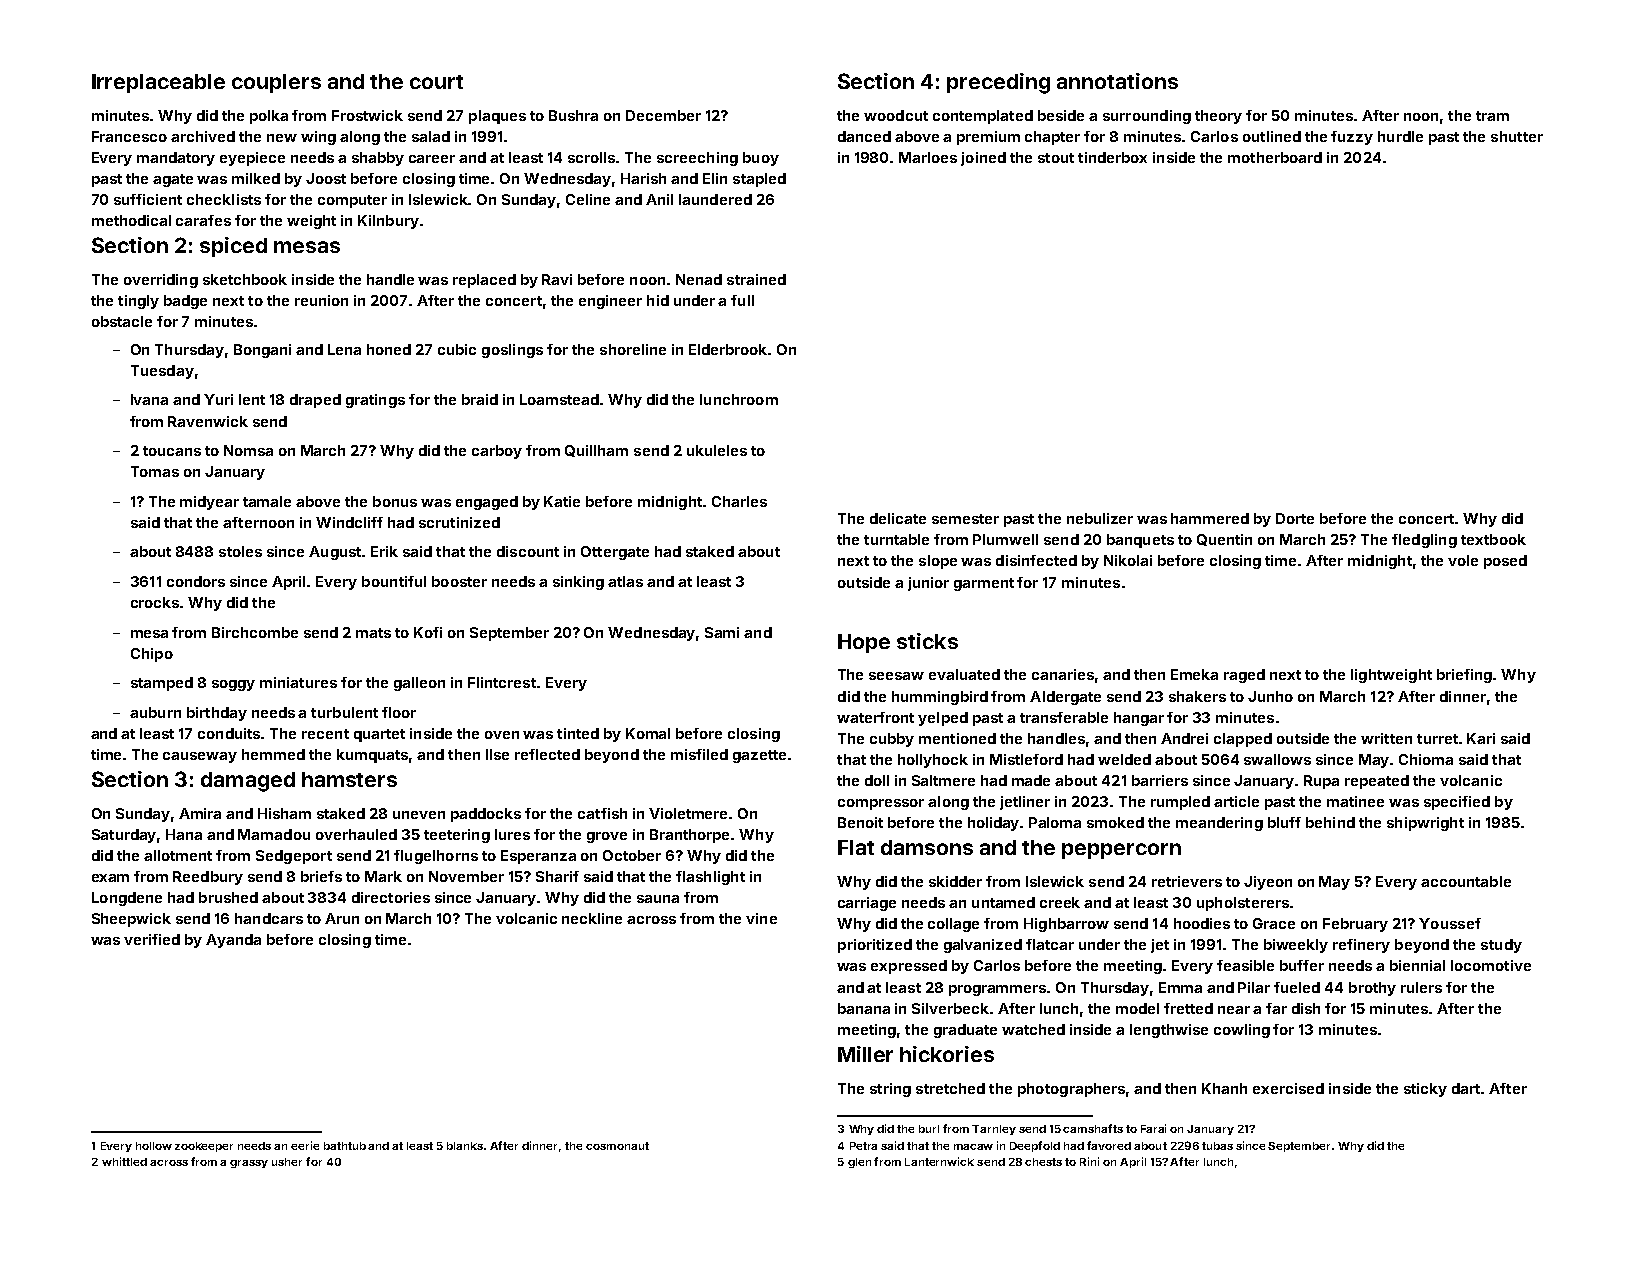 The width and height of the document is (1635, 1263). What do you see at coordinates (1100, 518) in the document?
I see `nebulizer` at bounding box center [1100, 518].
